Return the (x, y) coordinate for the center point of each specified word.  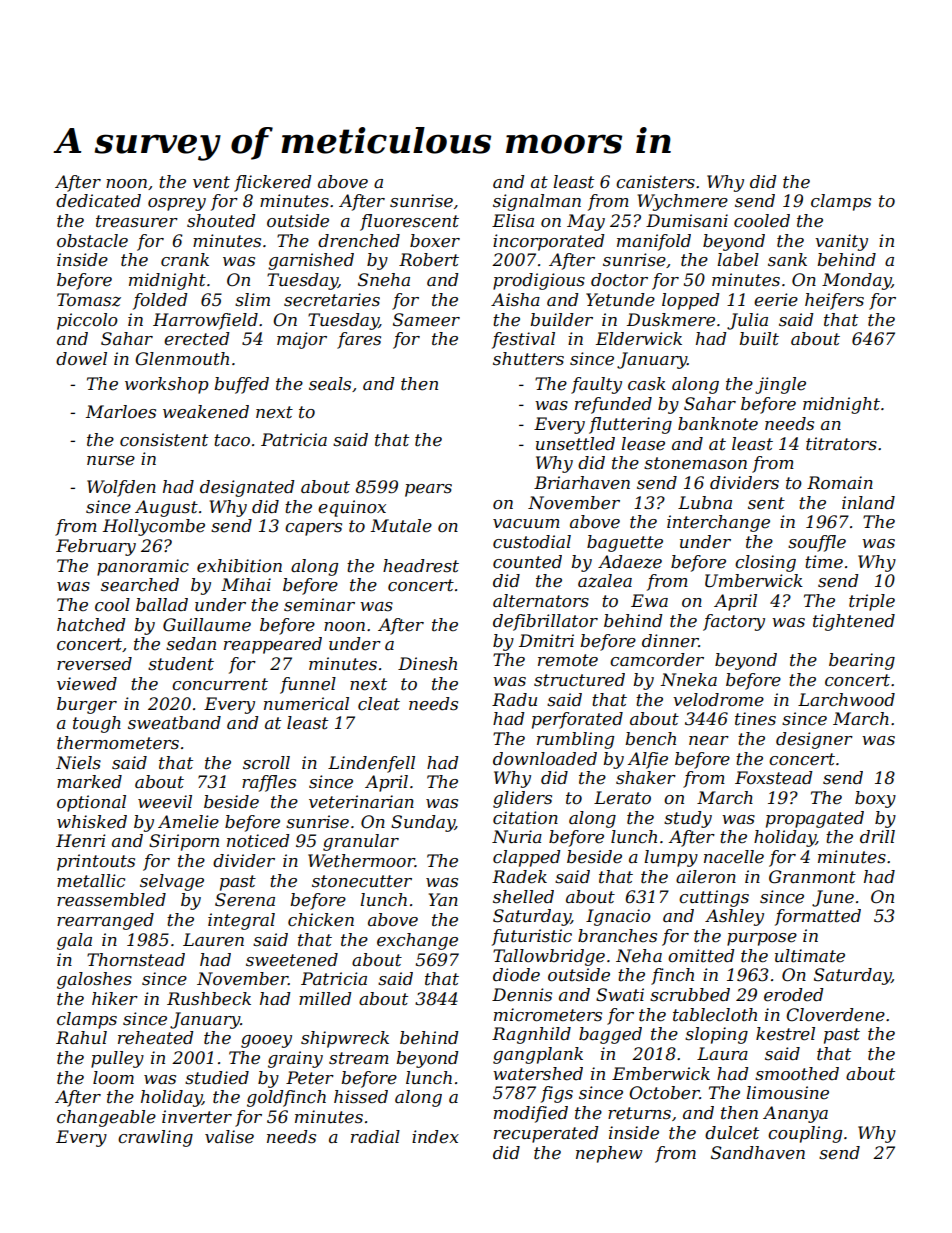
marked (89, 782)
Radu (514, 699)
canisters (655, 182)
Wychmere (683, 202)
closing (765, 563)
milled (325, 998)
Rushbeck (209, 999)
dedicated (98, 201)
